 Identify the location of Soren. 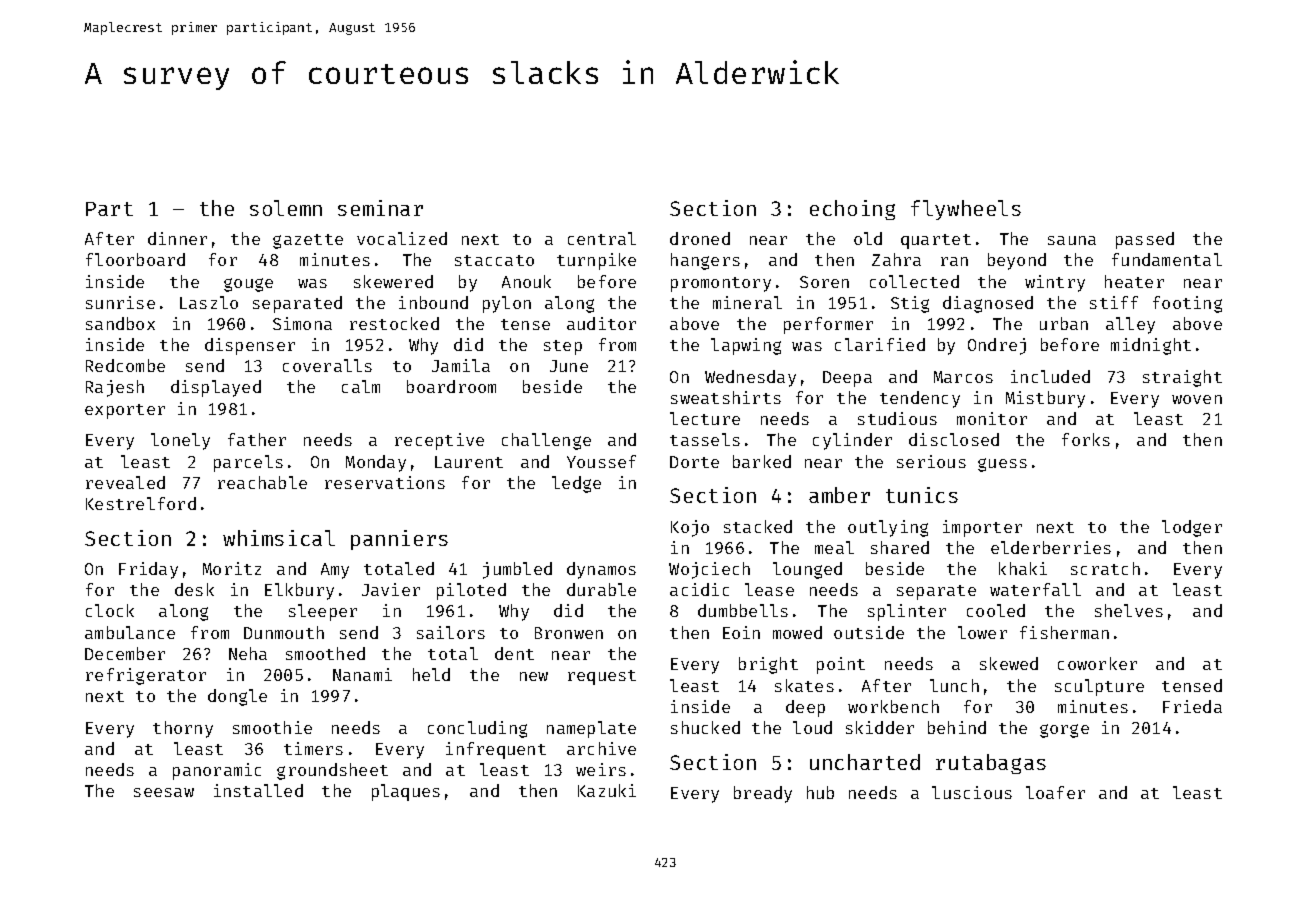
(824, 282).
